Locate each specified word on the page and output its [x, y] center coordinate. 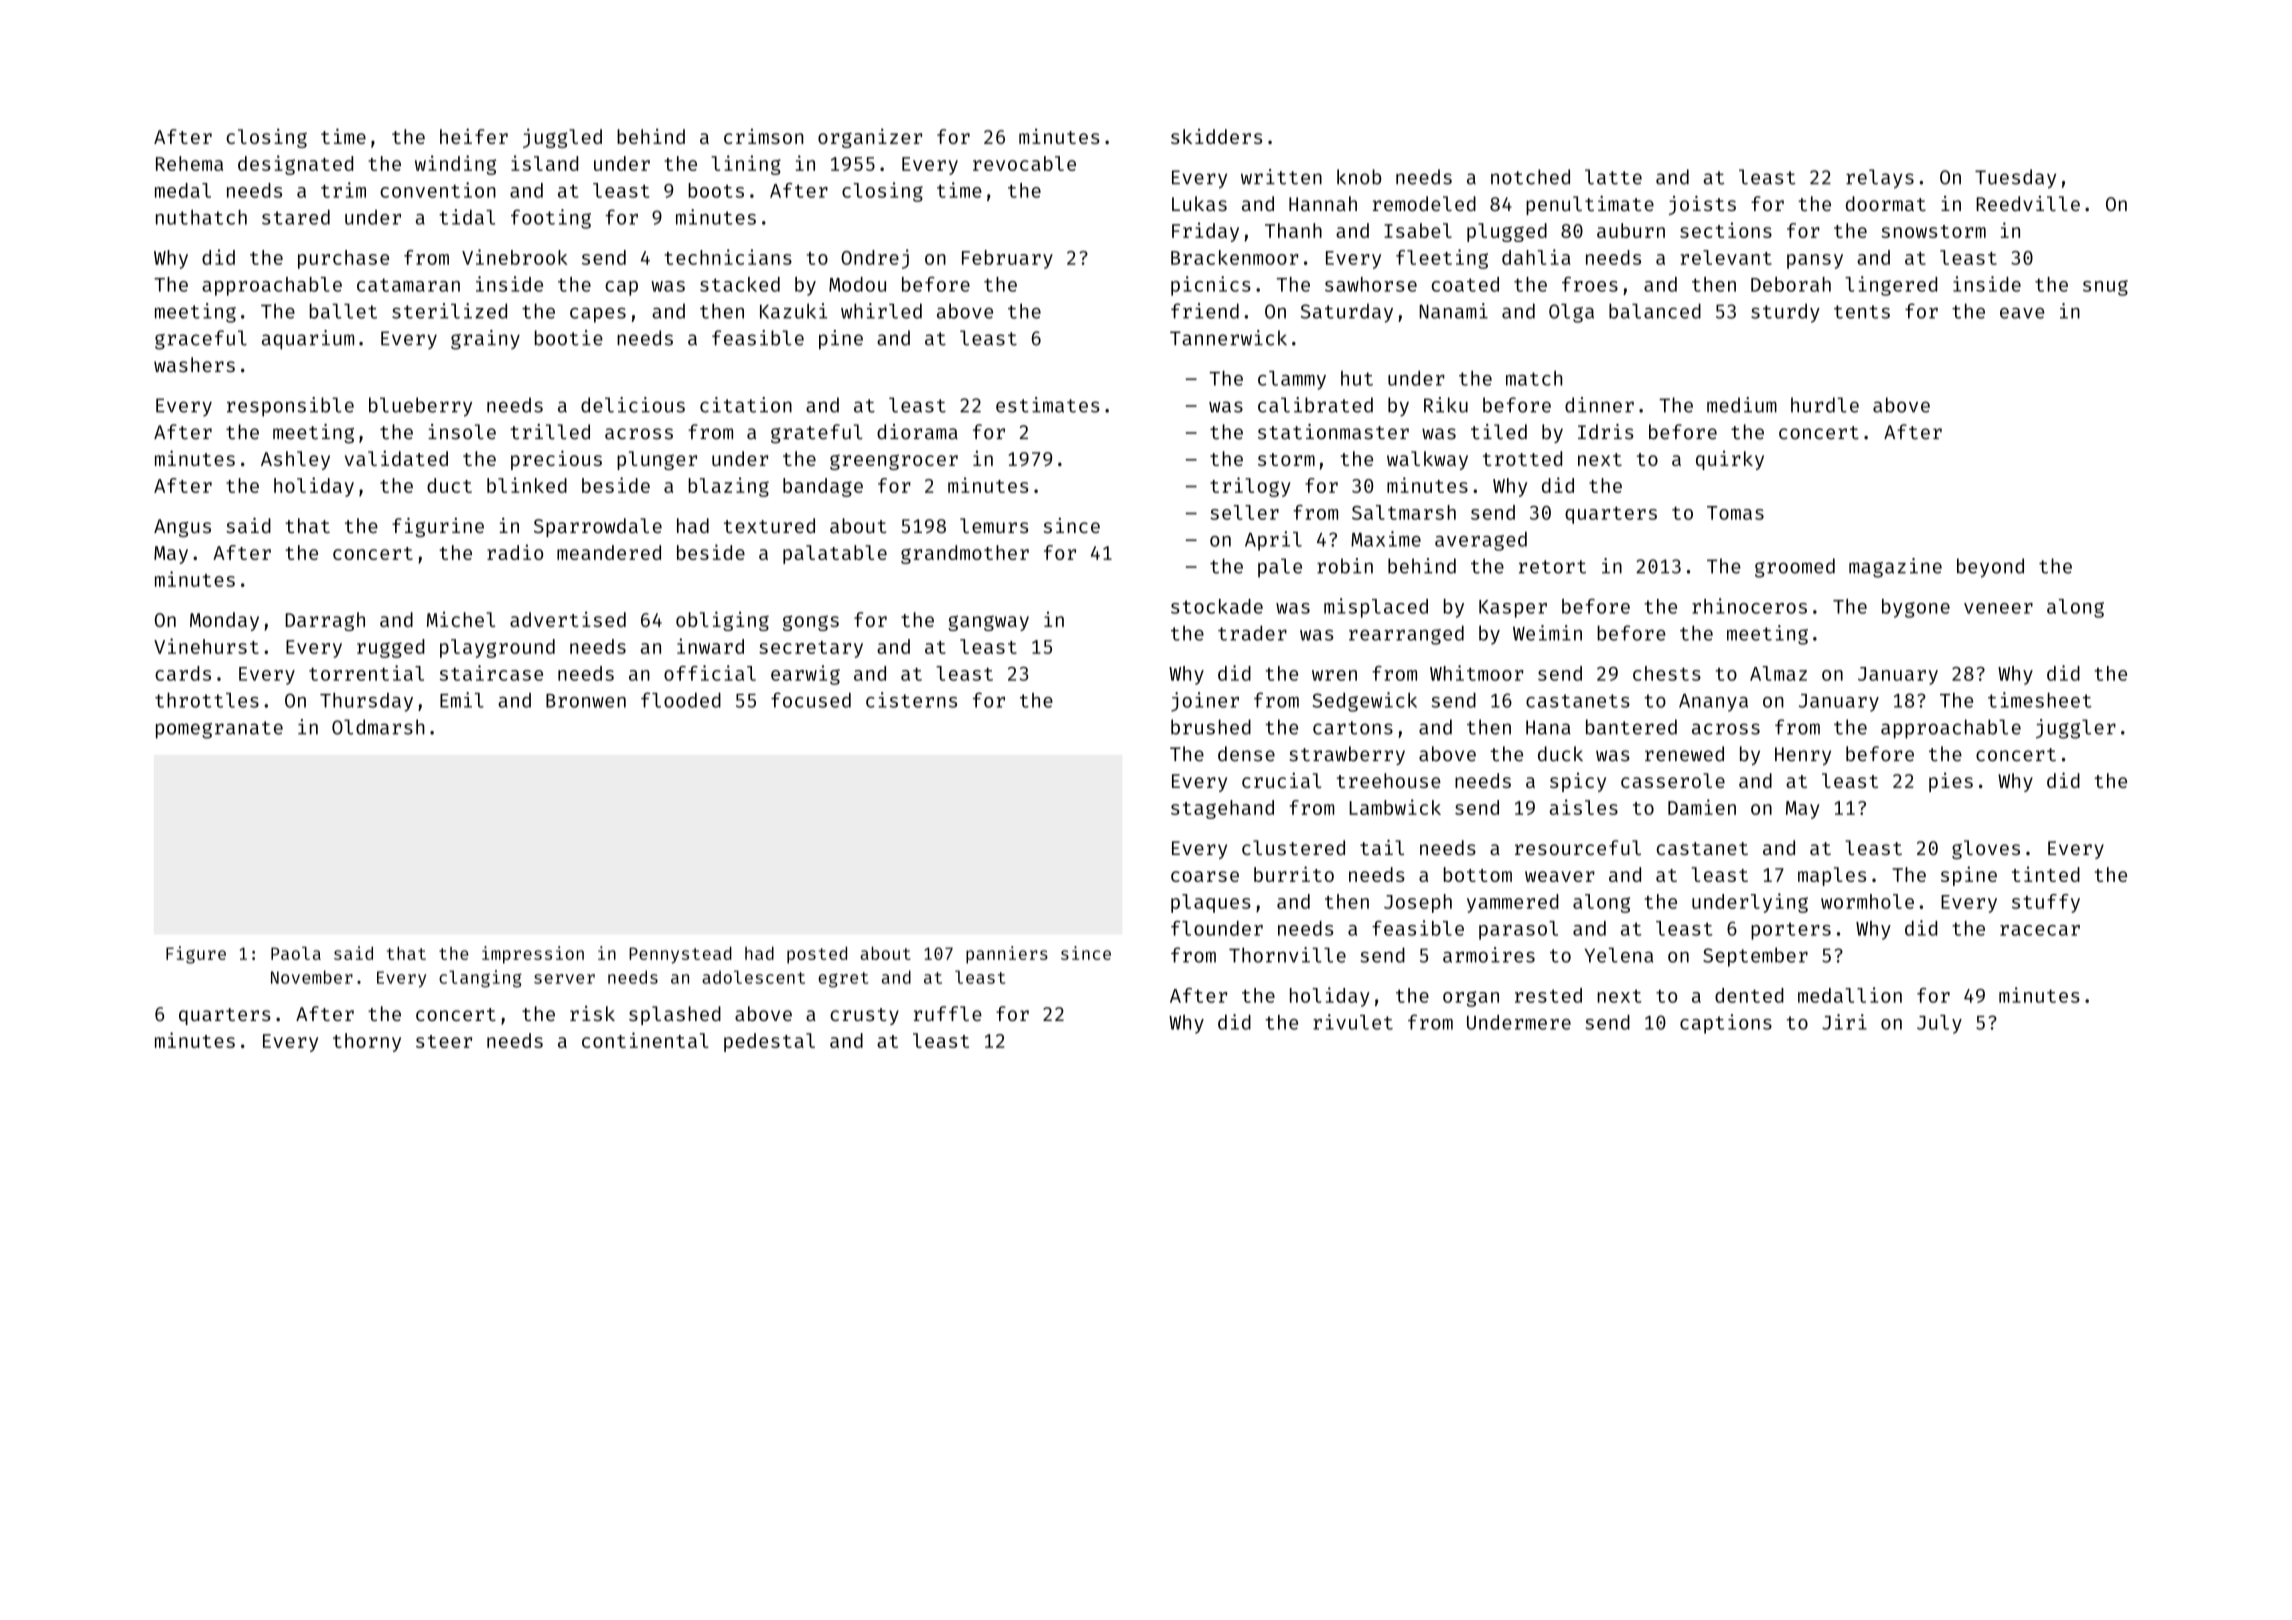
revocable [1024, 163]
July [1939, 1024]
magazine [1895, 568]
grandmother [965, 554]
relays [1880, 179]
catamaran [408, 285]
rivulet [1353, 1022]
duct [449, 485]
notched [1530, 177]
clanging [480, 979]
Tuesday [2015, 179]
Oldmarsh [378, 727]
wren [1334, 675]
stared [296, 217]
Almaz [1778, 673]
